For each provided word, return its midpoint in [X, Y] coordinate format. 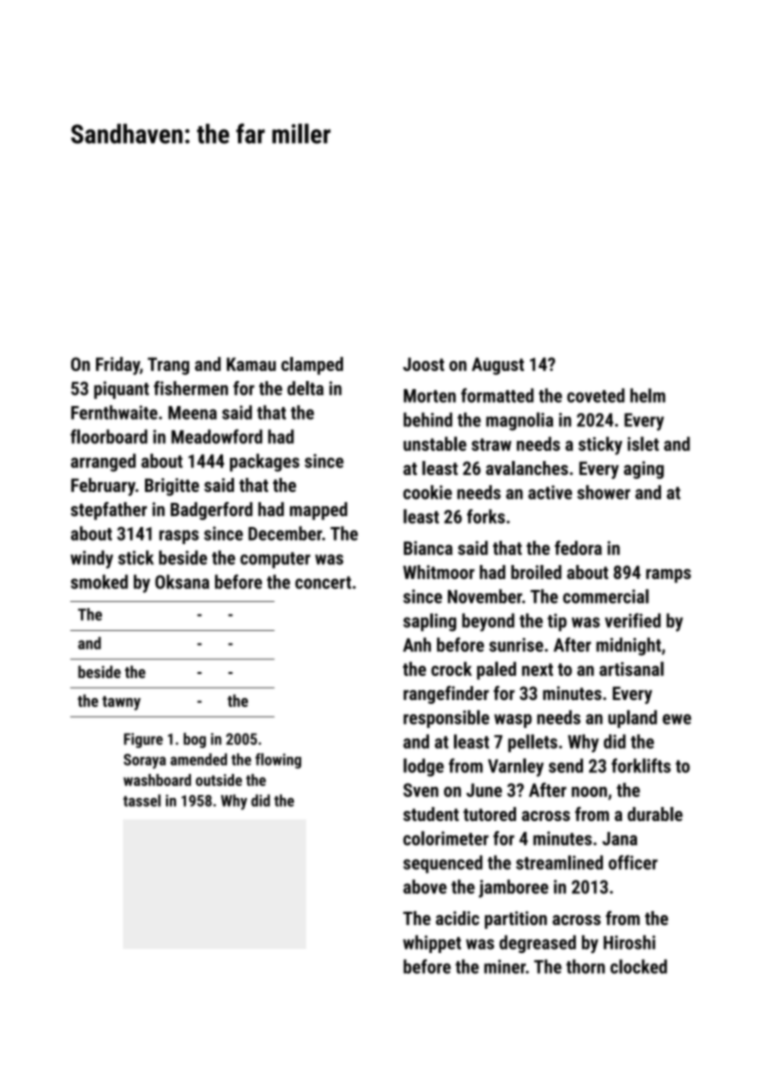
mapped [318, 511]
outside [219, 780]
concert [323, 582]
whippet [432, 944]
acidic [457, 918]
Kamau [251, 364]
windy [92, 559]
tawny [121, 703]
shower [603, 492]
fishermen [191, 388]
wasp [513, 721]
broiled [536, 572]
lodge [423, 767]
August [498, 366]
